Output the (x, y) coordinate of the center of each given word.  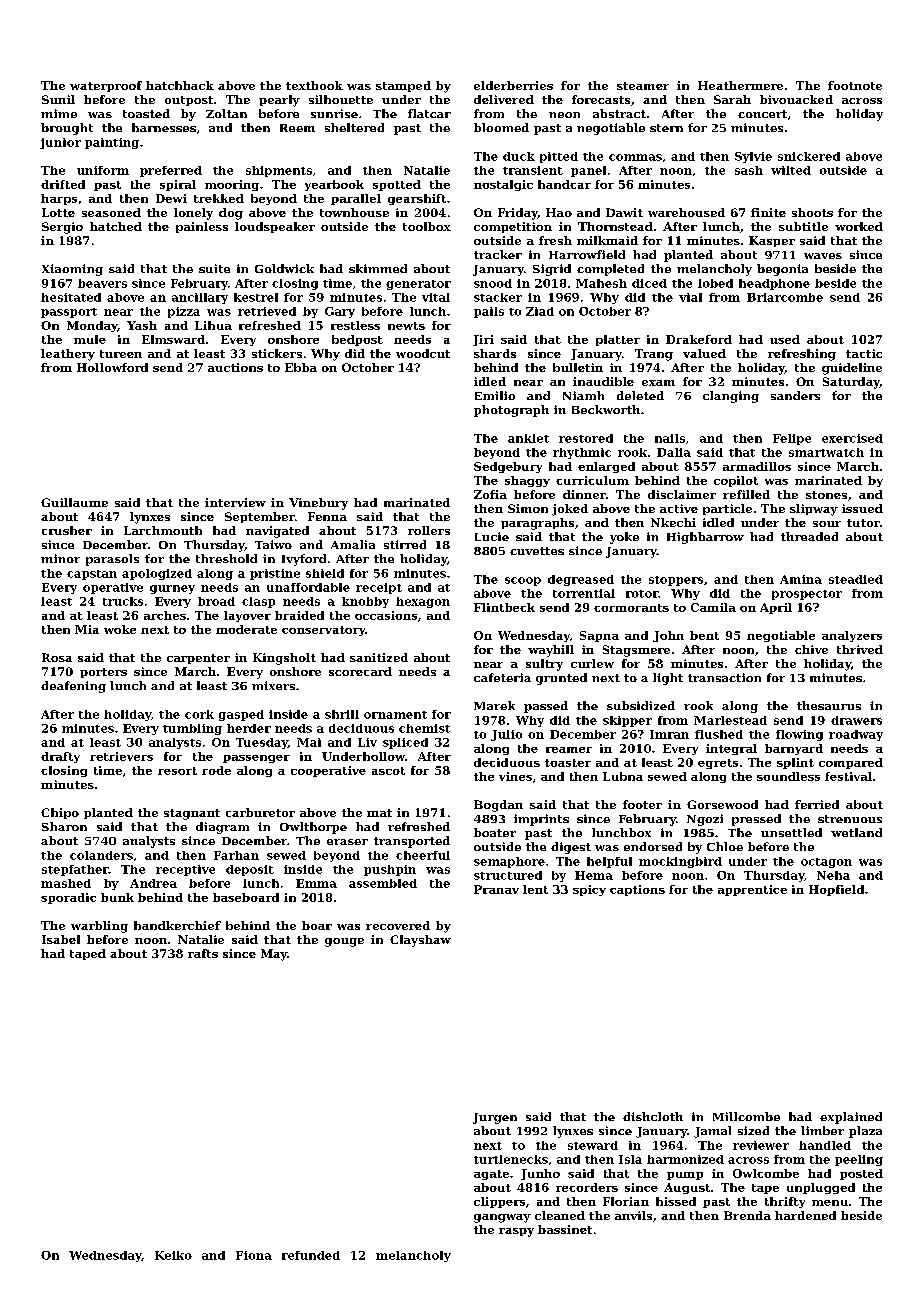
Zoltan (226, 113)
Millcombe (746, 1116)
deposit (250, 870)
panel (588, 171)
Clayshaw (420, 941)
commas (635, 157)
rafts (203, 953)
